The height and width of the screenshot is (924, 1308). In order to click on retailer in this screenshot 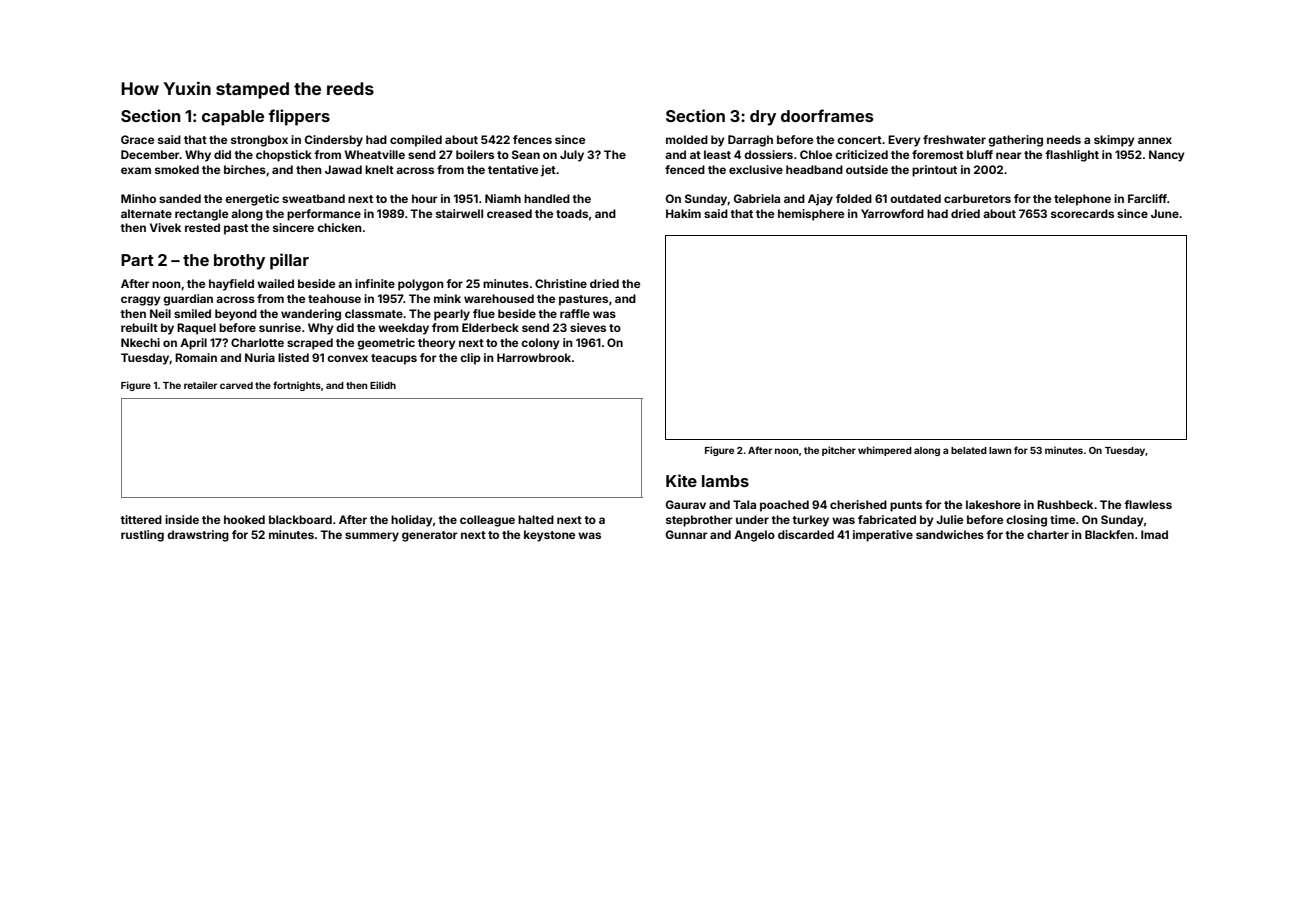, I will do `click(200, 385)`.
